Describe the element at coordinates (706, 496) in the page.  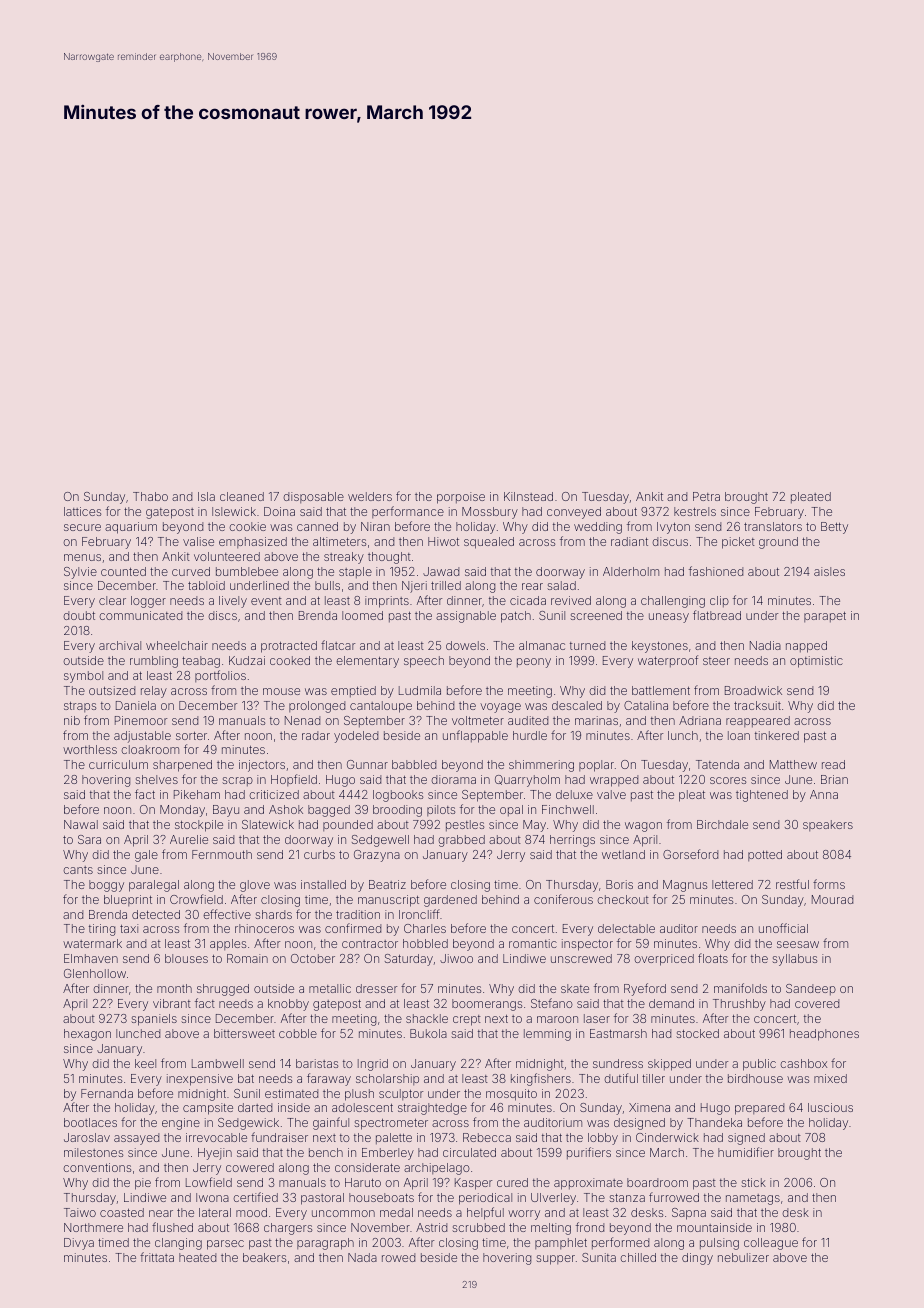
I see `Petra` at that location.
